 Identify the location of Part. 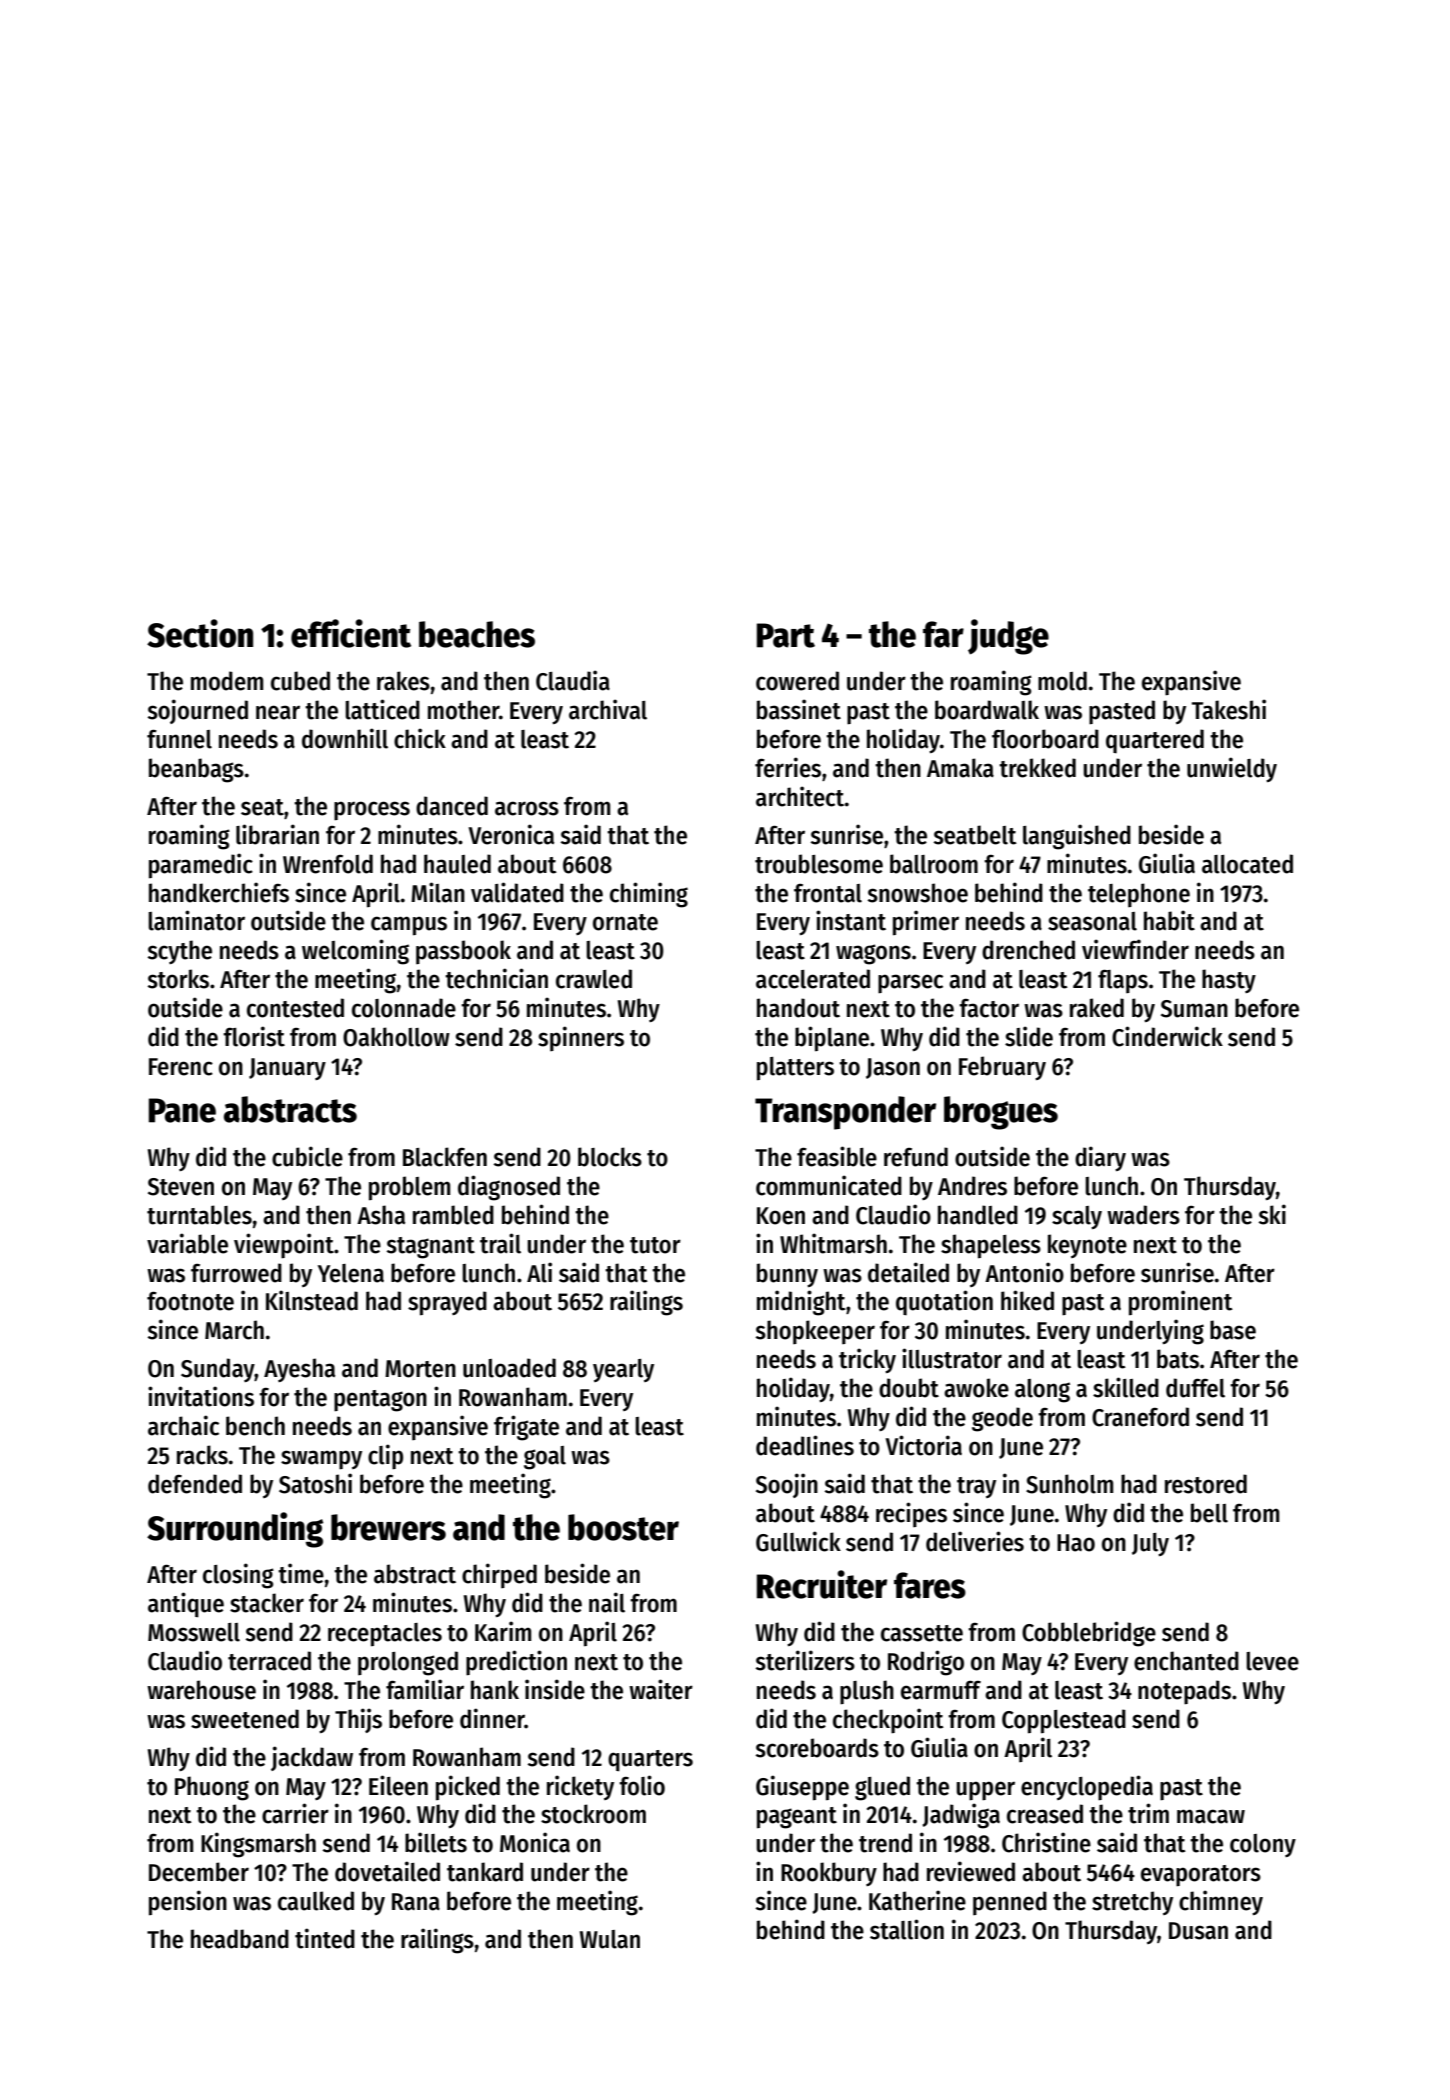
(786, 635).
